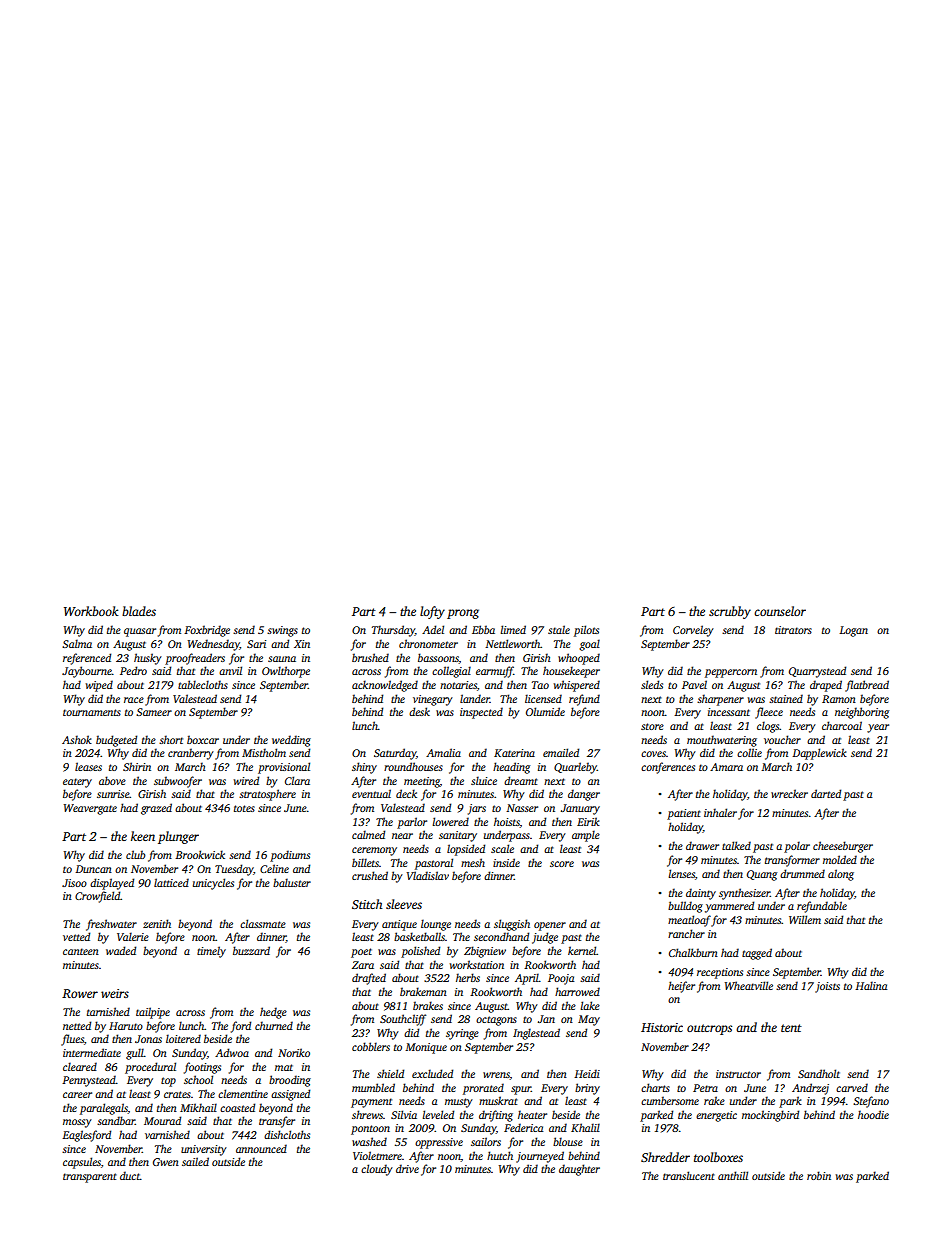 The height and width of the screenshot is (1233, 952). Describe the element at coordinates (579, 659) in the screenshot. I see `whooped` at that location.
